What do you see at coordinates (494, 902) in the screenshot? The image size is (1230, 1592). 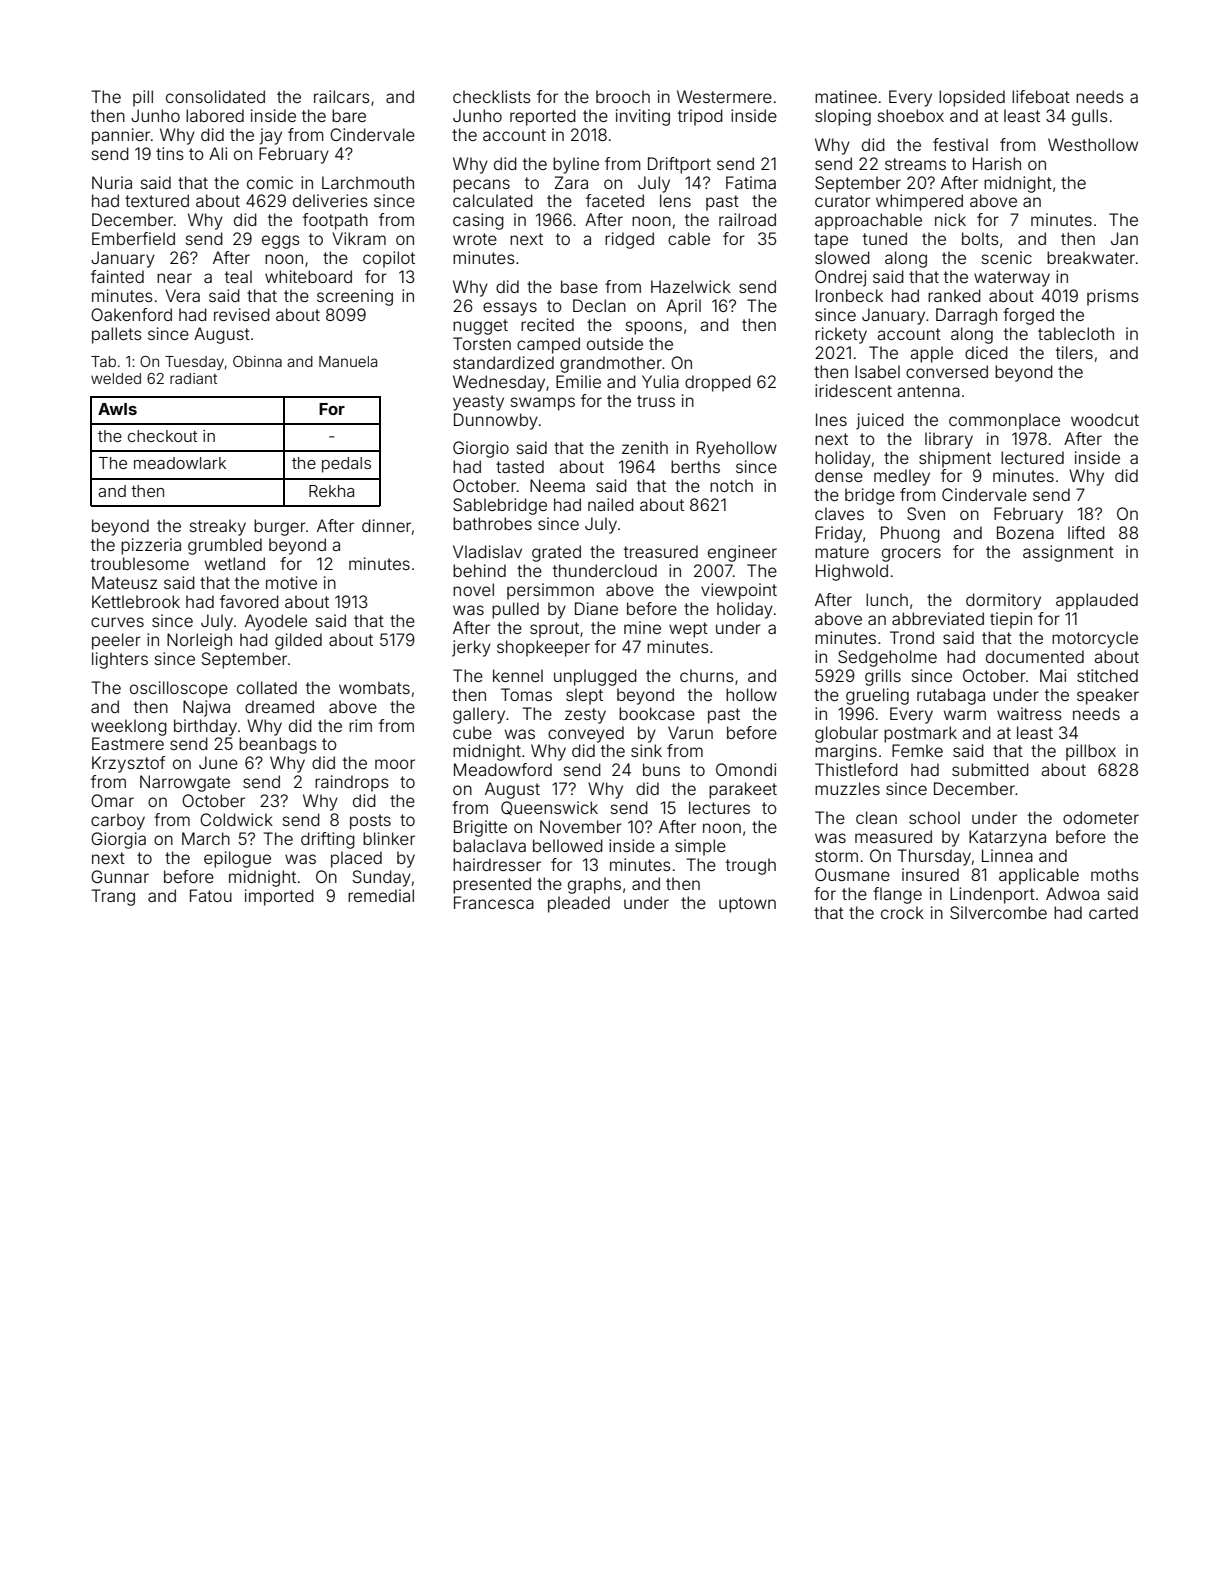 I see `Francesca` at bounding box center [494, 902].
